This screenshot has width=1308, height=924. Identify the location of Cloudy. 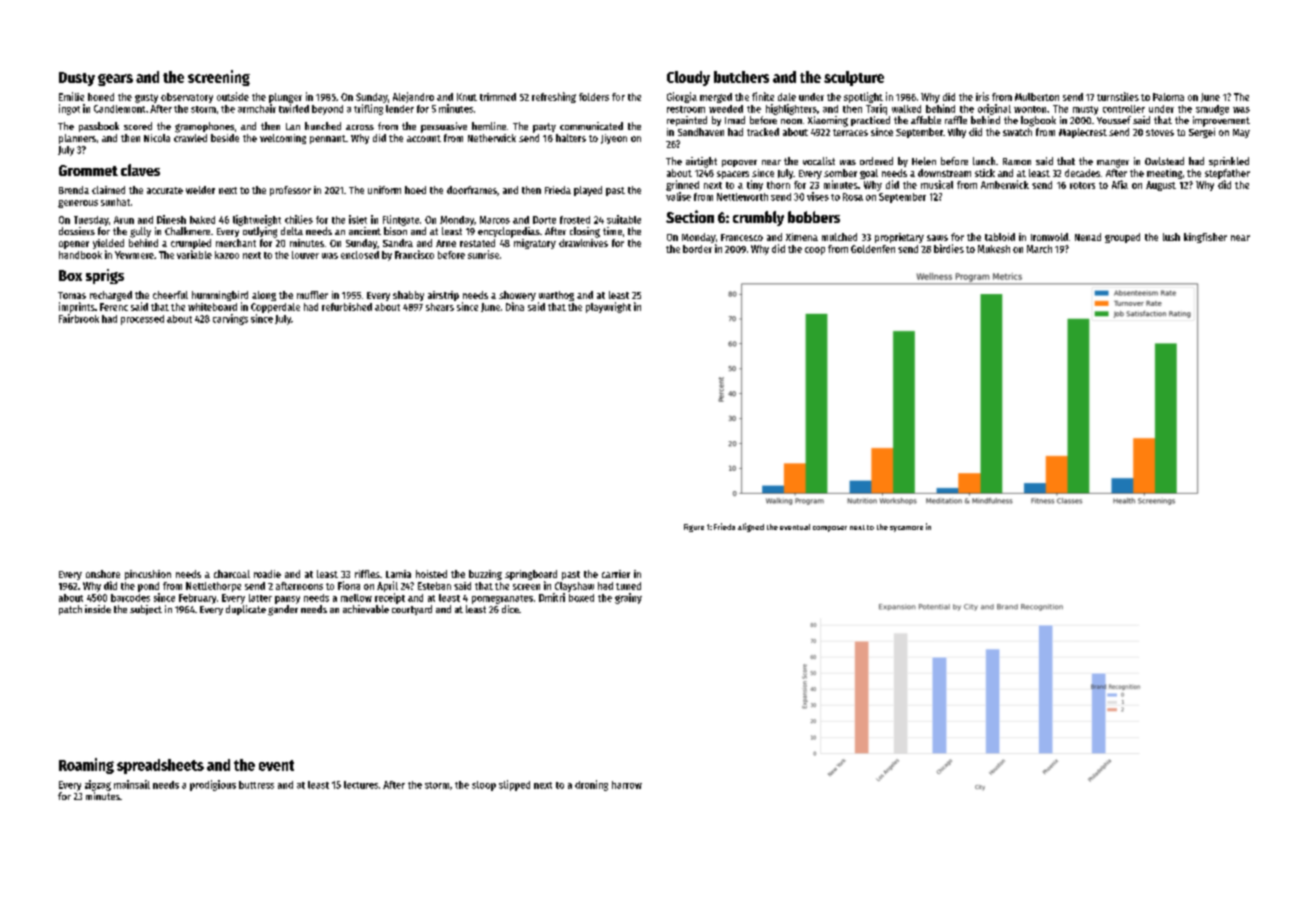
(688, 78).
